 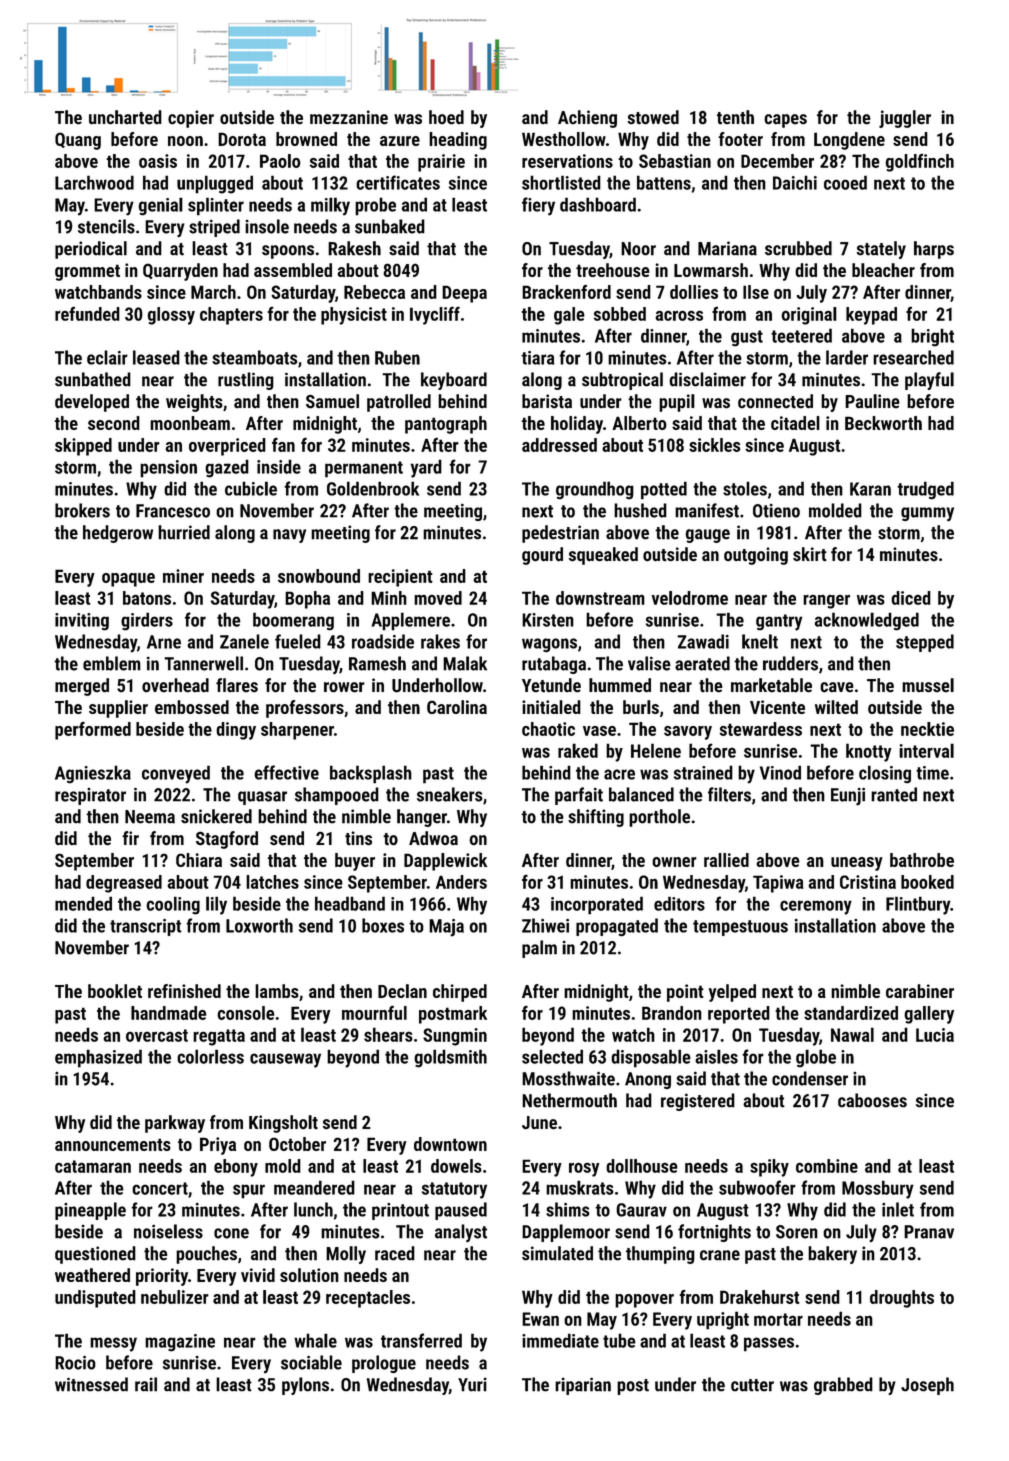 I want to click on pylons, so click(x=305, y=1386).
